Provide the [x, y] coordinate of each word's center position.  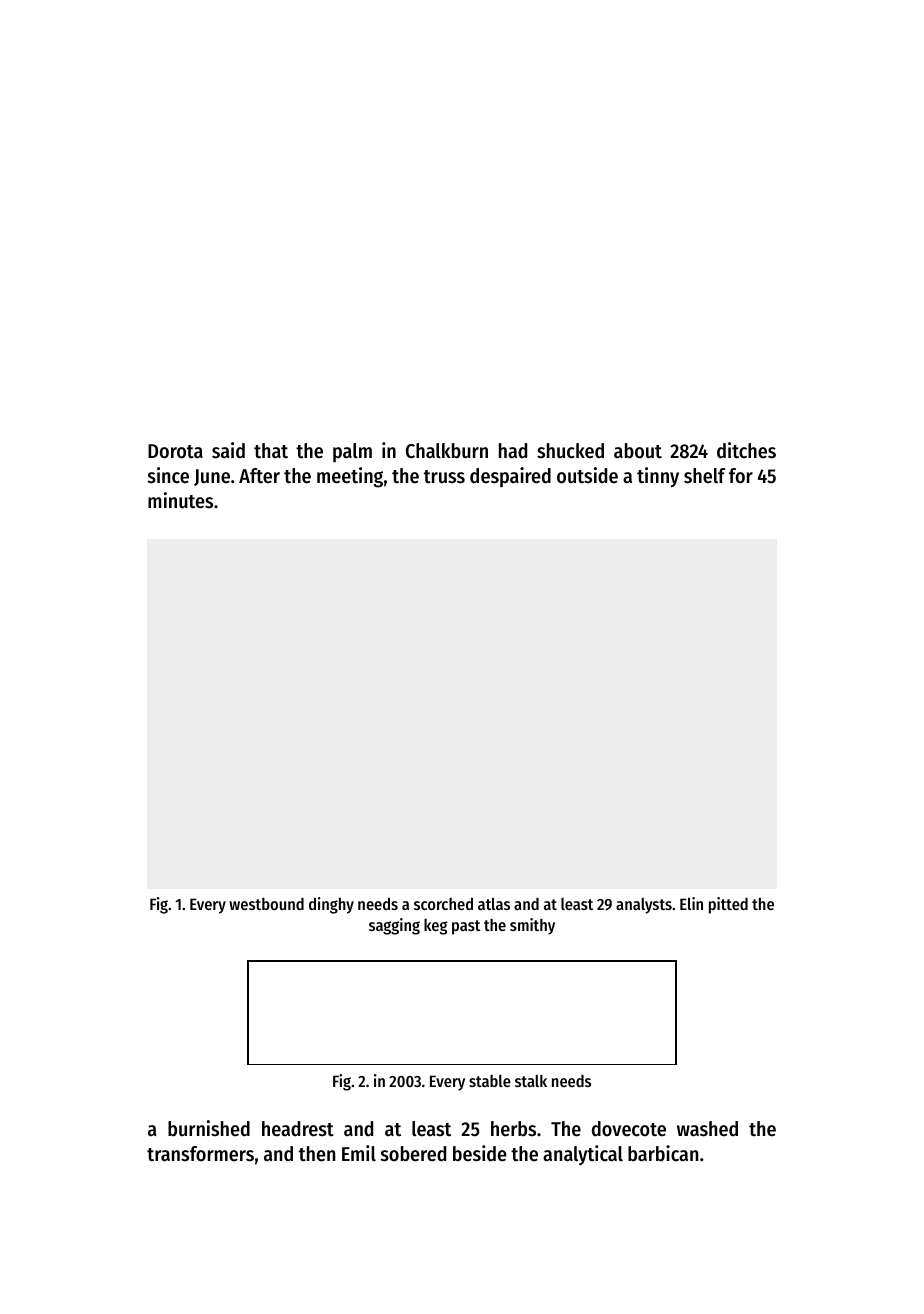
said [228, 450]
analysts [644, 906]
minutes [180, 500]
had [513, 451]
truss [444, 477]
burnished [209, 1128]
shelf [705, 476]
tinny [658, 477]
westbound [266, 904]
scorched [443, 903]
